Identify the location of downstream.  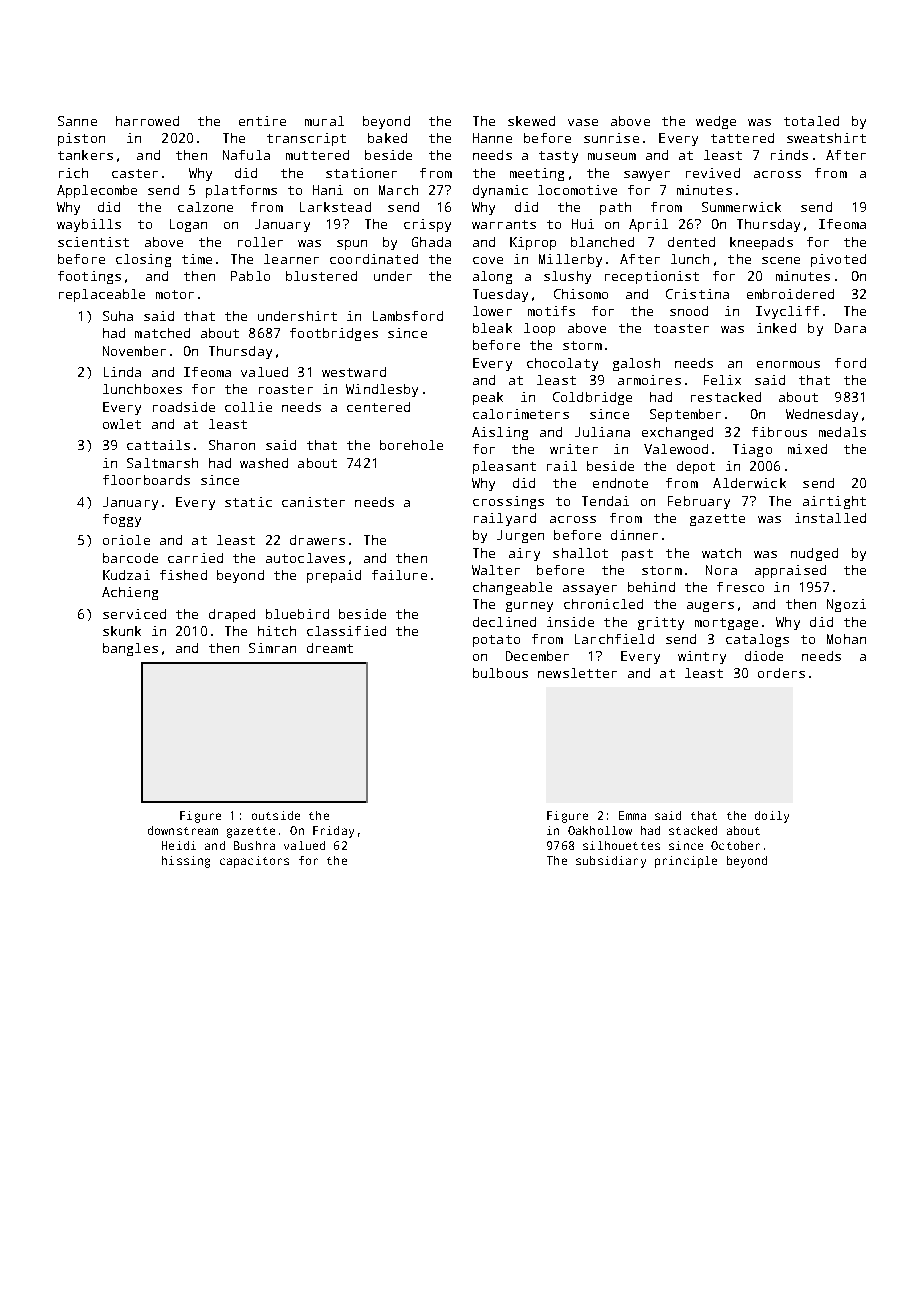
(183, 830).
